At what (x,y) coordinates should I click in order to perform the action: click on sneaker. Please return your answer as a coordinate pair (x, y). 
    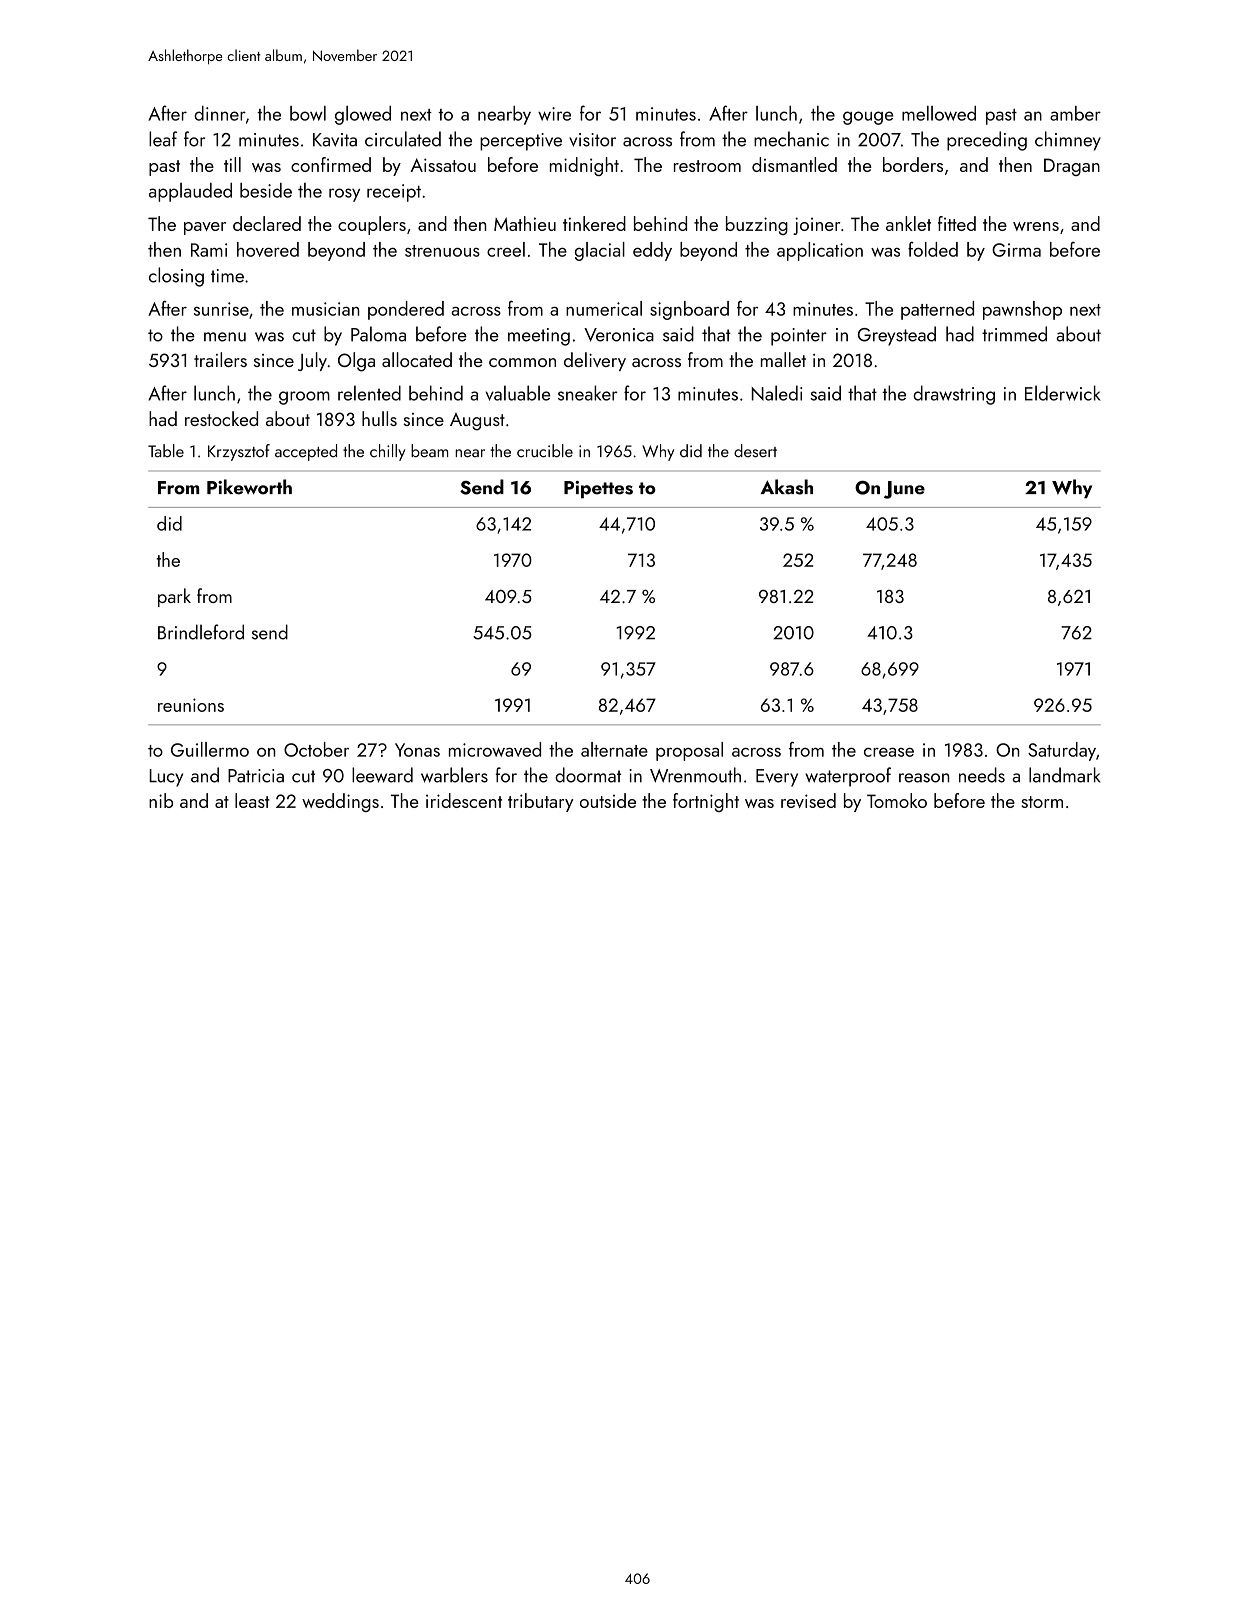
    Looking at the image, I should click on (587, 393).
